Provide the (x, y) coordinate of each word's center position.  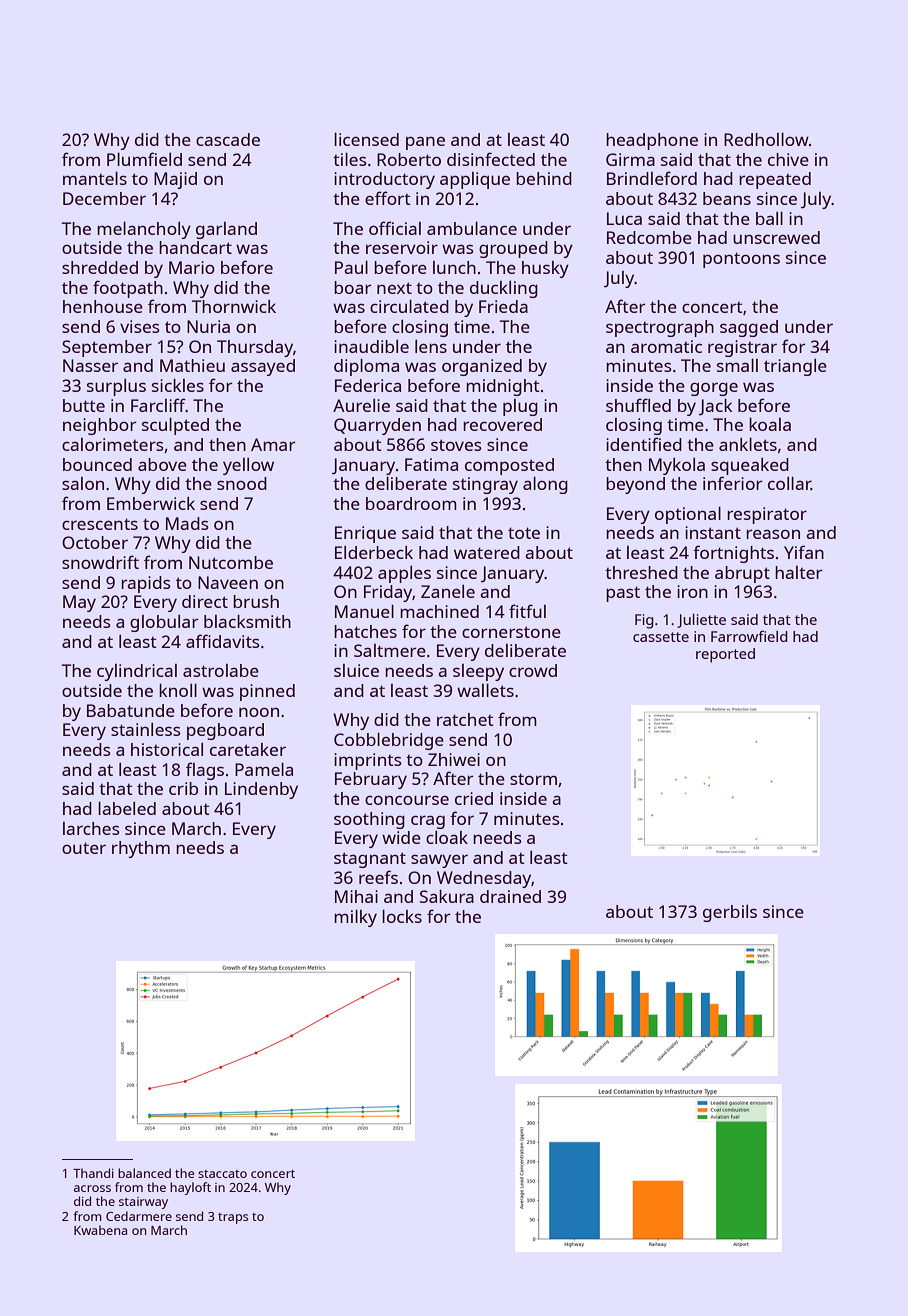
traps (233, 1218)
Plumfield (144, 159)
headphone (652, 141)
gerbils (730, 913)
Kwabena (100, 1230)
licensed (366, 139)
